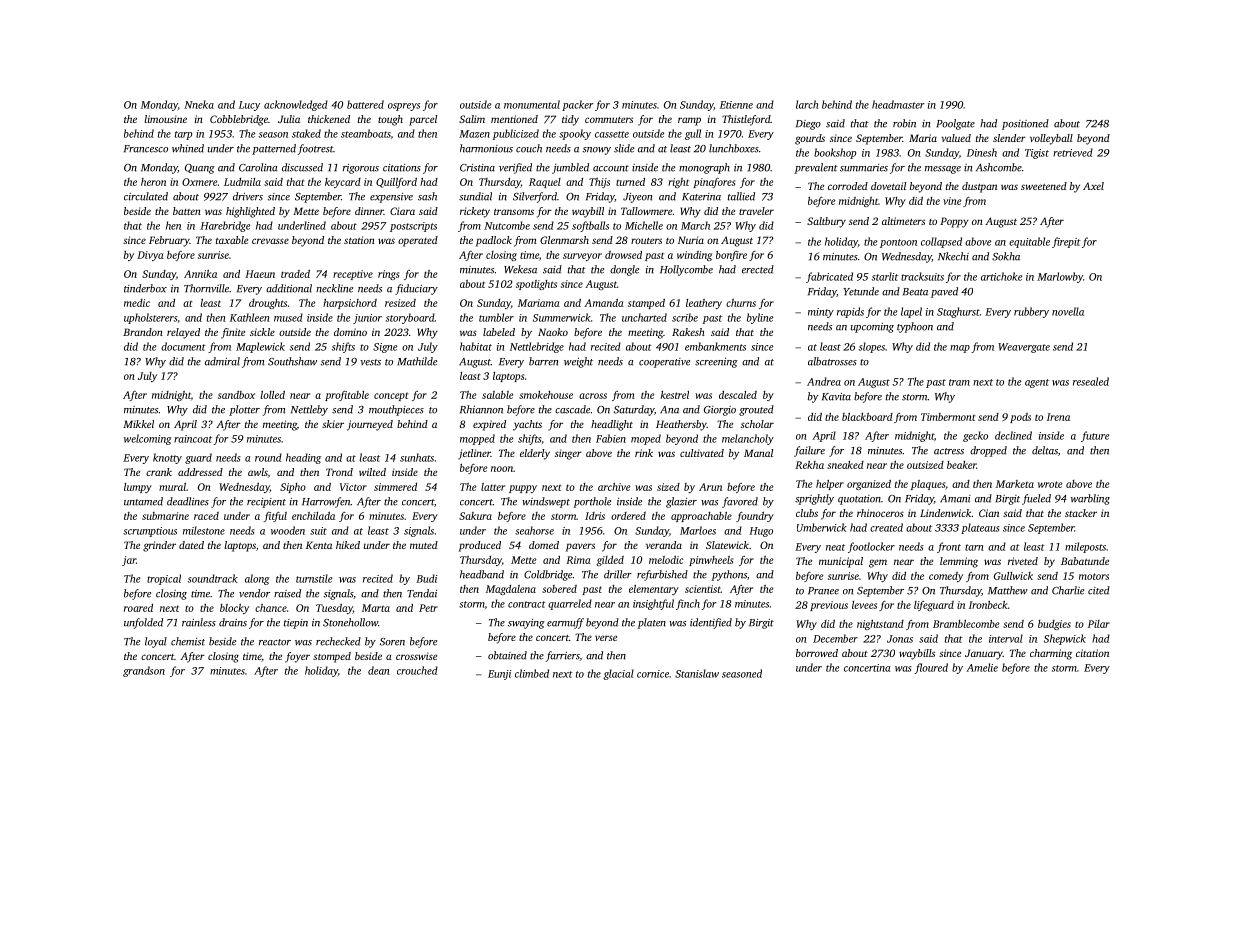  Describe the element at coordinates (1025, 124) in the screenshot. I see `positioned` at that location.
